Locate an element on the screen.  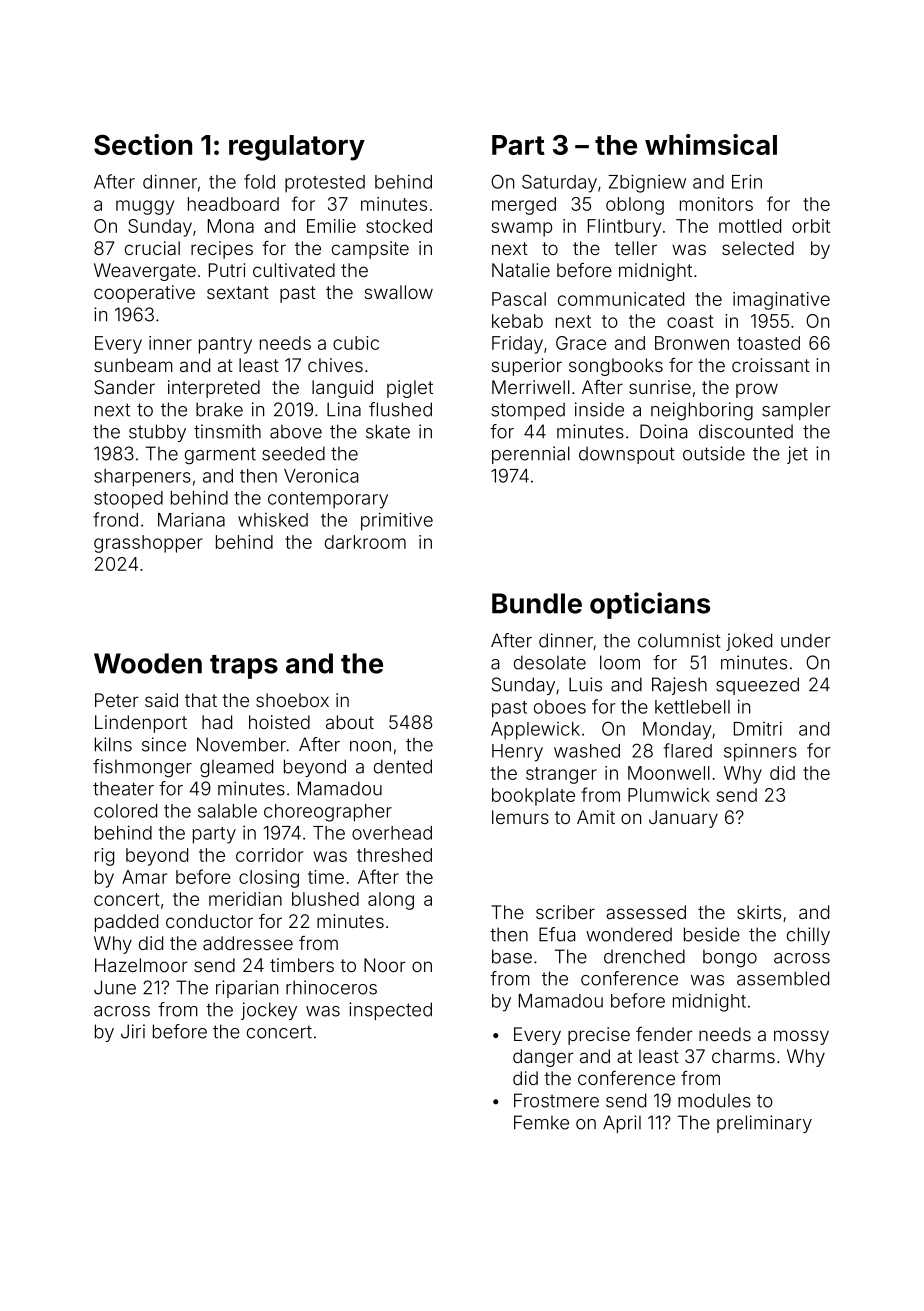
opticians is located at coordinates (650, 605).
